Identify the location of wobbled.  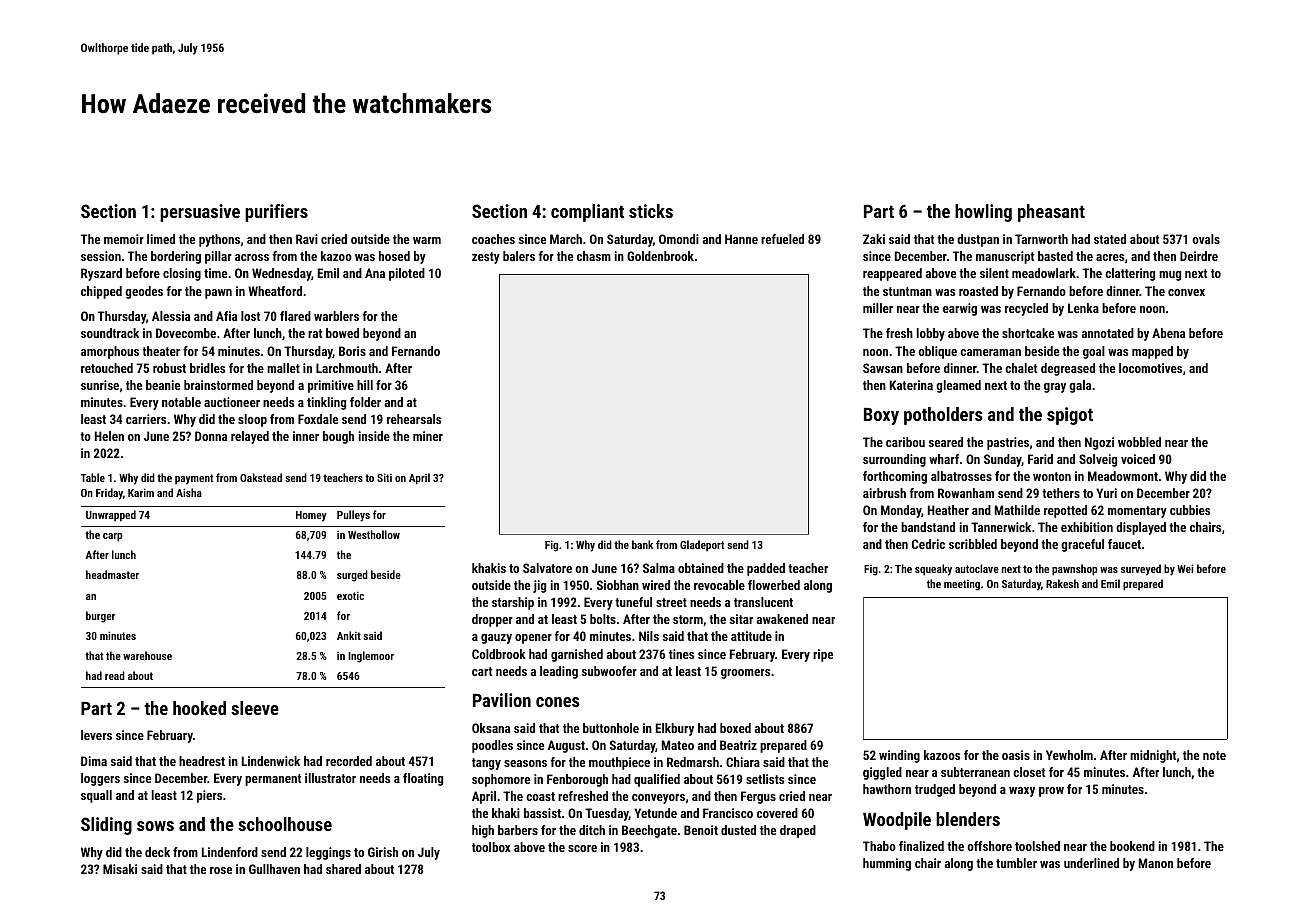
(1139, 442).
